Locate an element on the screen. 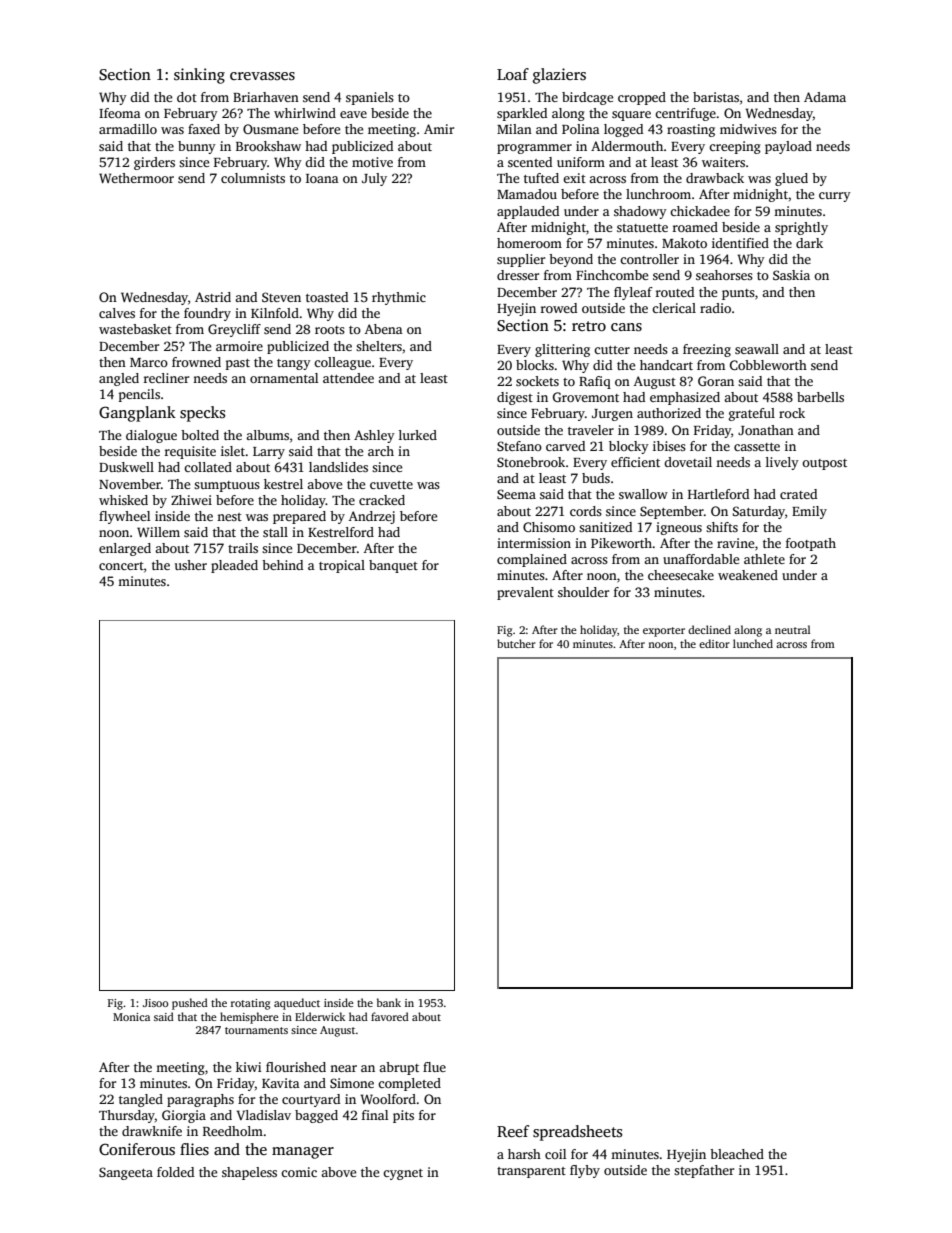 The height and width of the screenshot is (1233, 952). concert is located at coordinates (121, 566).
